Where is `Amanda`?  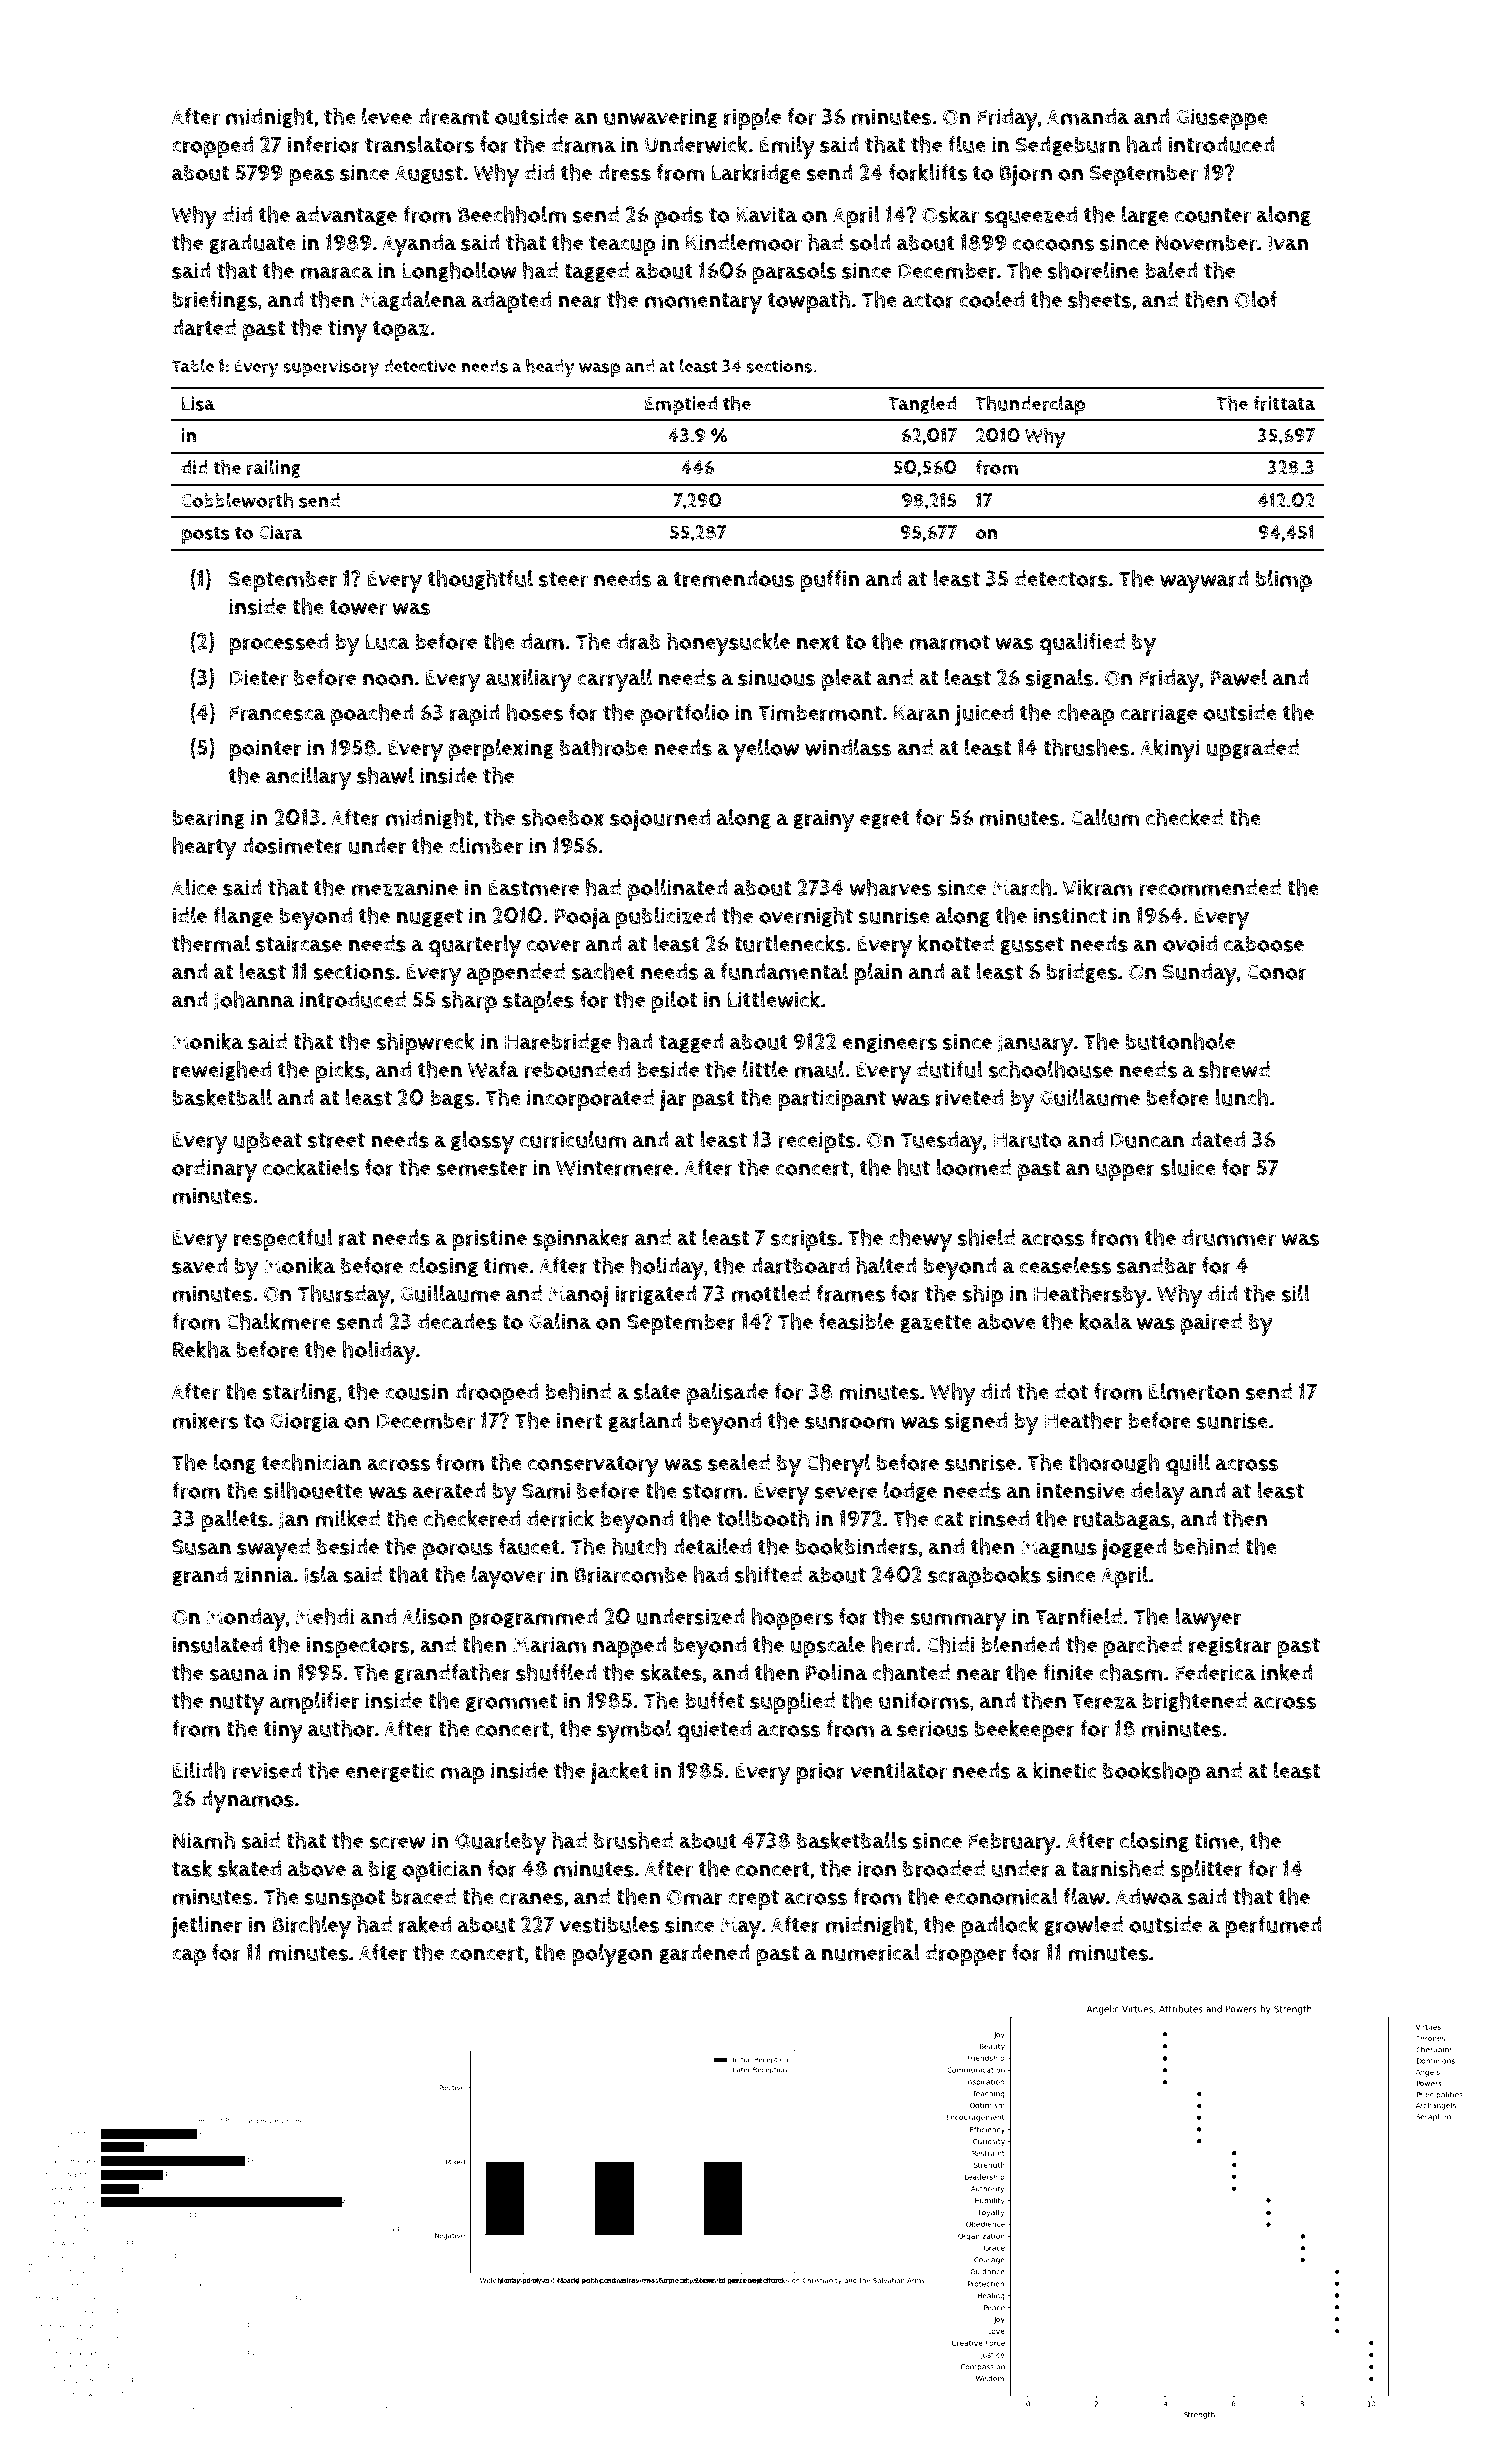
Amanda is located at coordinates (1088, 116).
